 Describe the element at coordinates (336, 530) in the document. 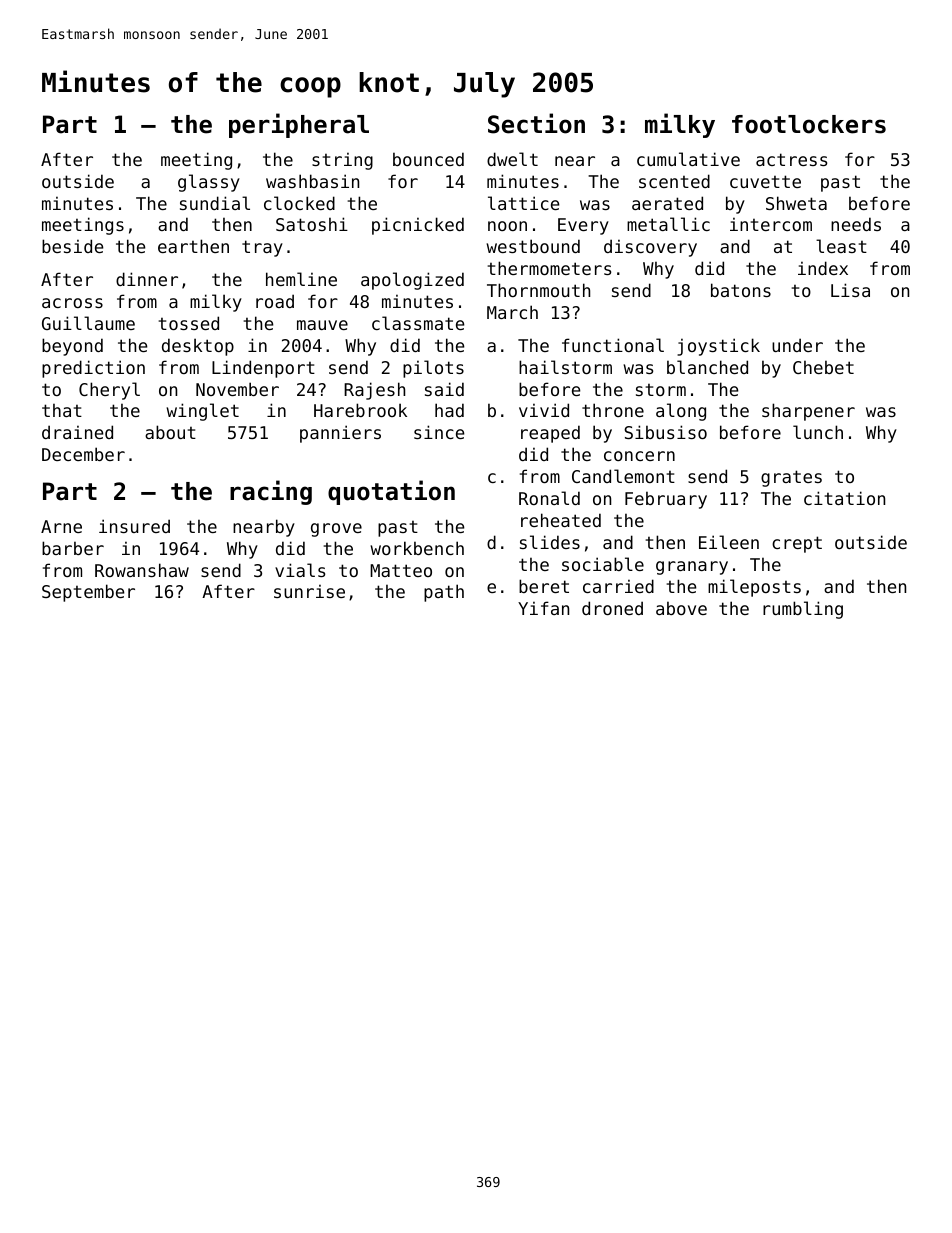

I see `grove` at that location.
